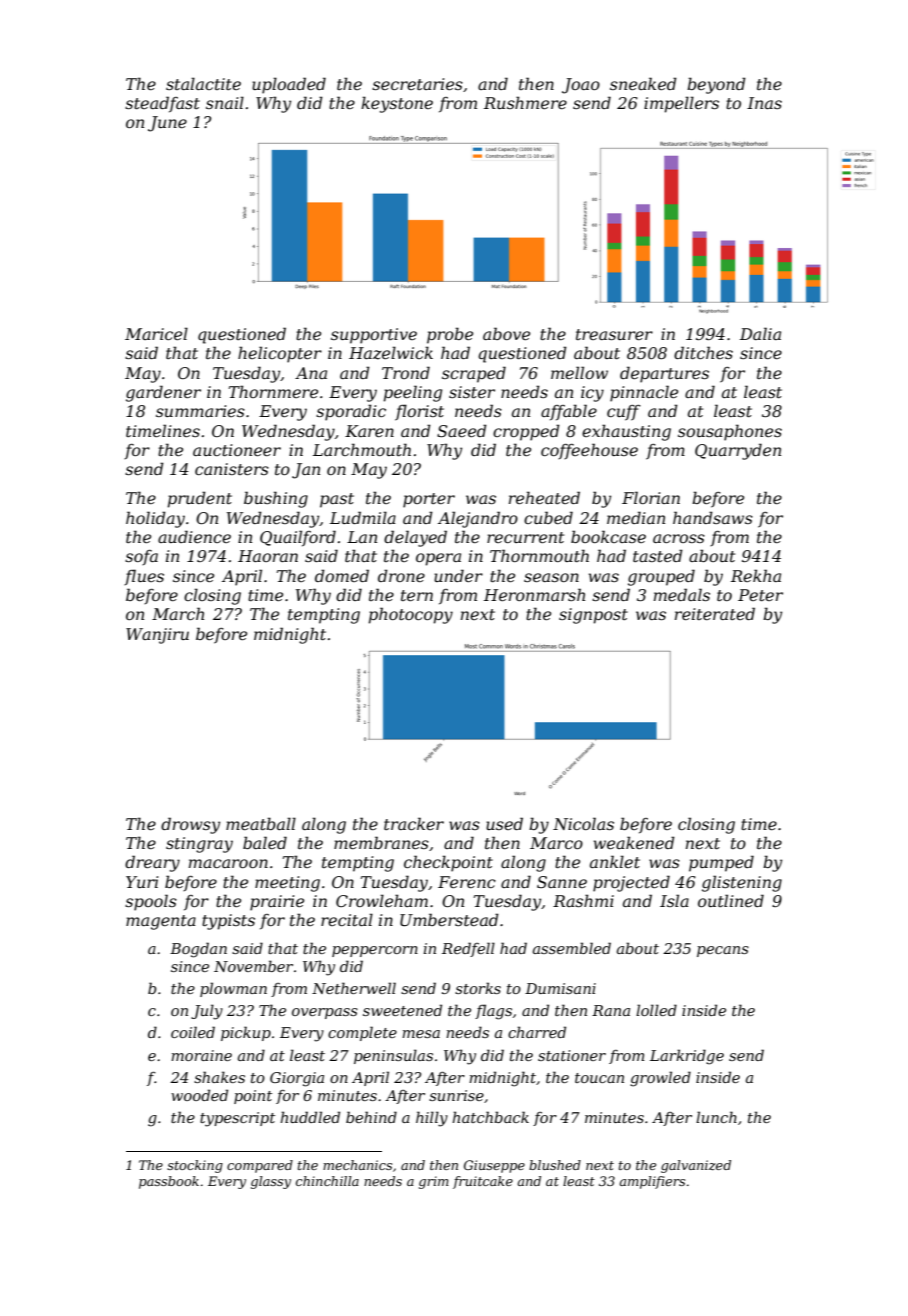 Image resolution: width=908 pixels, height=1316 pixels. What do you see at coordinates (152, 863) in the screenshot?
I see `dreary` at bounding box center [152, 863].
